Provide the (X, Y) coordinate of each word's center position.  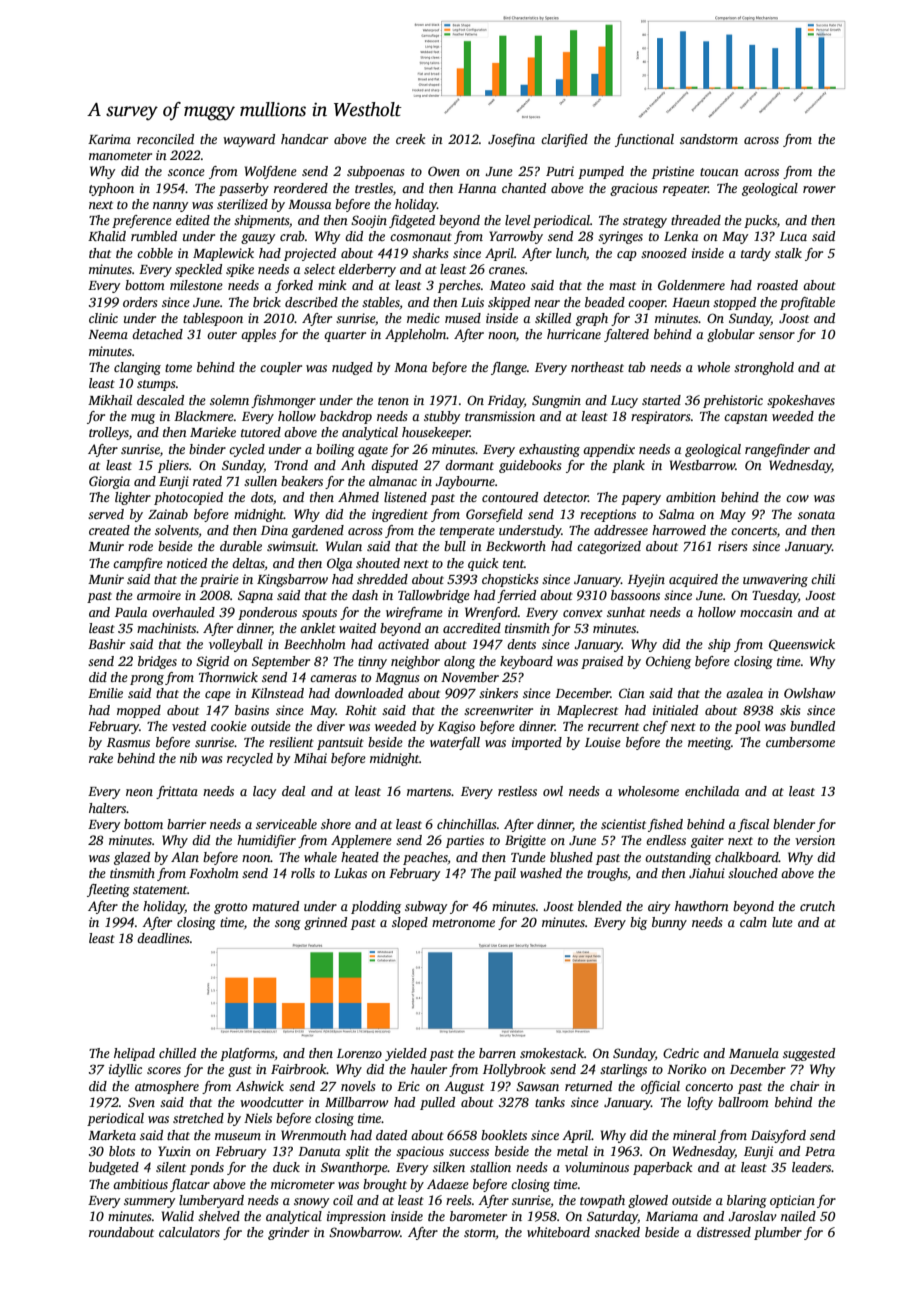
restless (517, 791)
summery (150, 1203)
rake (101, 758)
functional (644, 140)
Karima (109, 139)
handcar (304, 139)
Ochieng (668, 662)
